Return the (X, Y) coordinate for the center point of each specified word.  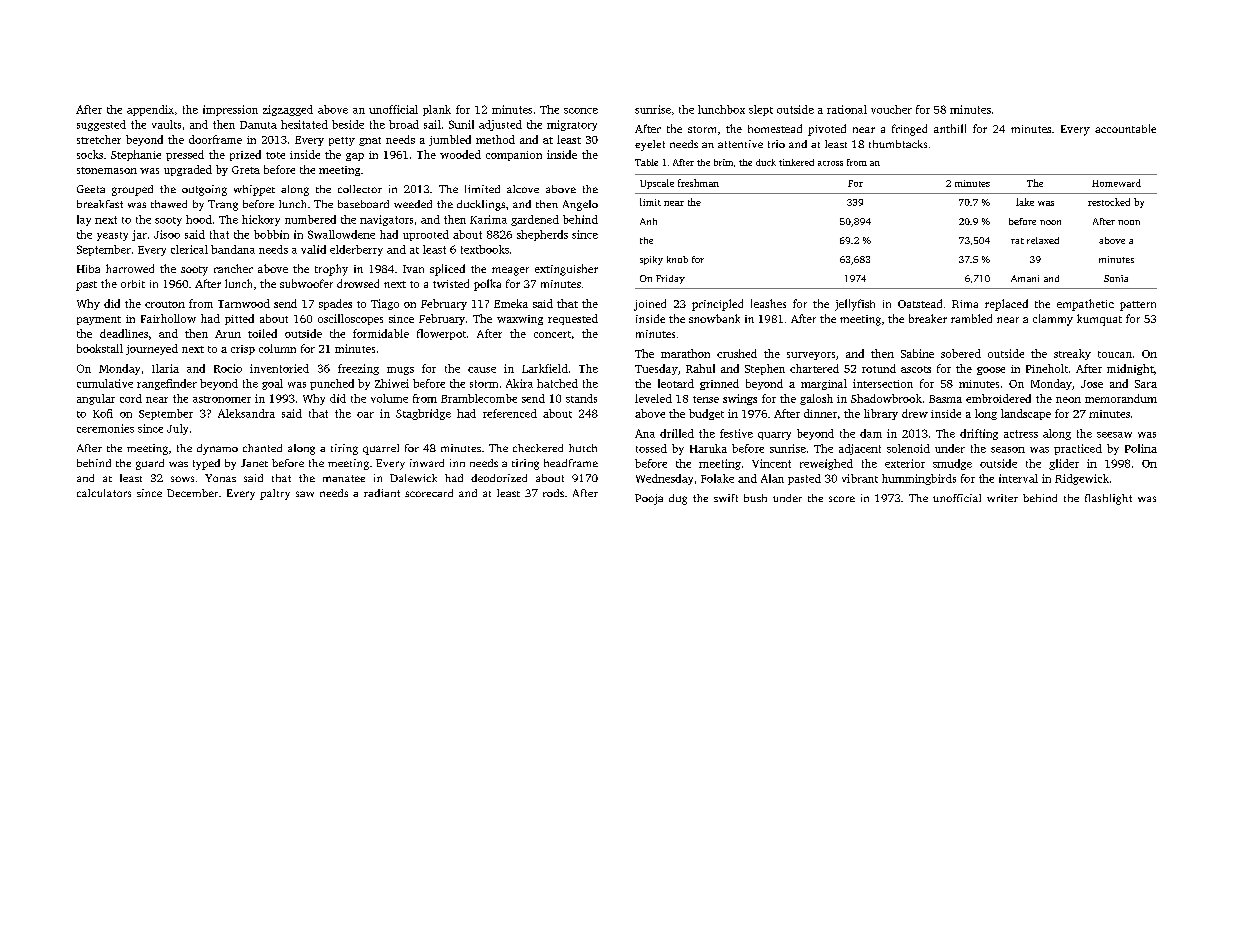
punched (332, 384)
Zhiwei (392, 383)
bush (755, 498)
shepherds (542, 235)
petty (342, 141)
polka (487, 285)
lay (84, 220)
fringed (909, 130)
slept (761, 110)
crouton (165, 304)
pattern (1138, 306)
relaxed (1043, 240)
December (192, 493)
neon (1068, 400)
